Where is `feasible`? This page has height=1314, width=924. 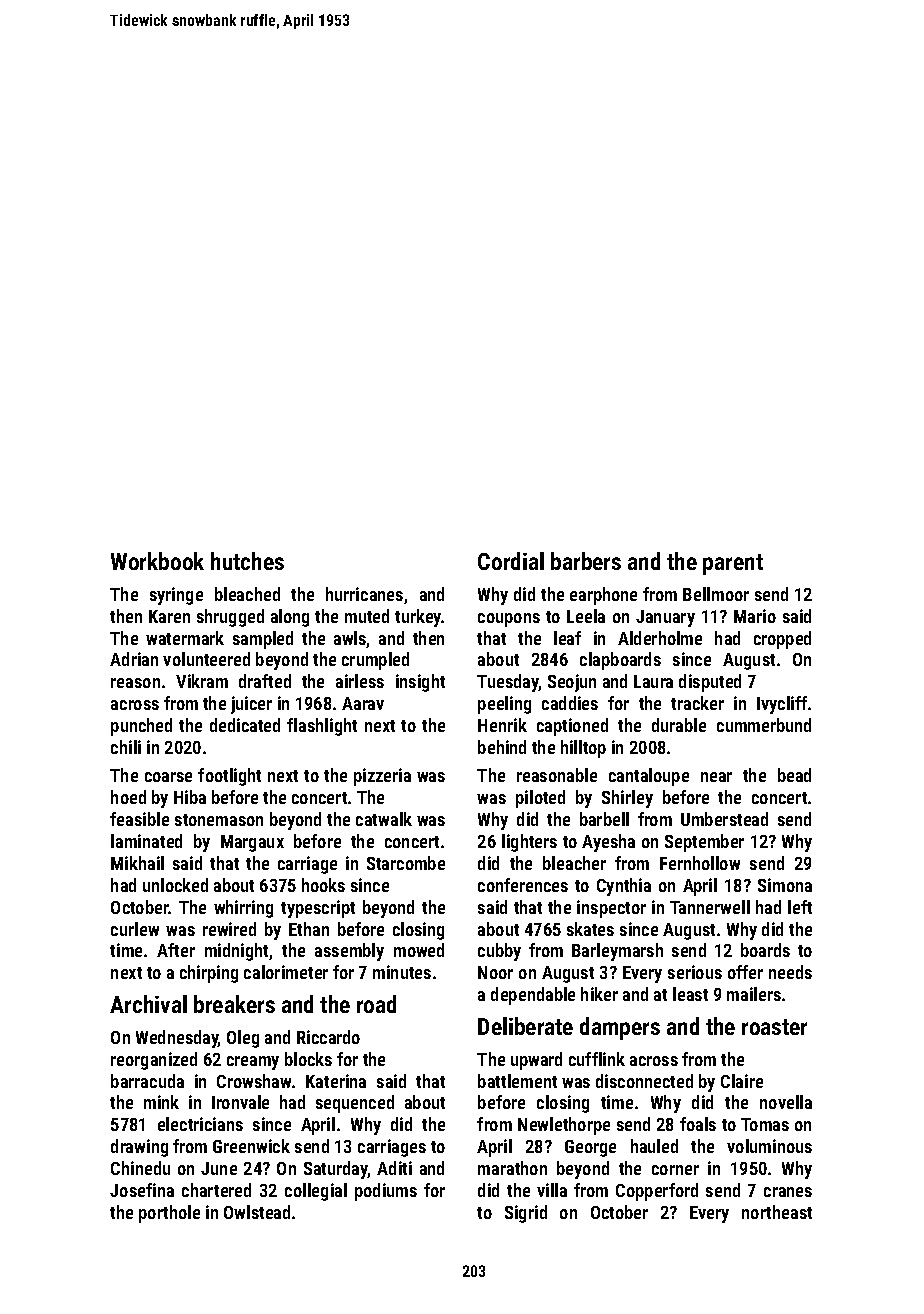
feasible is located at coordinates (139, 819).
